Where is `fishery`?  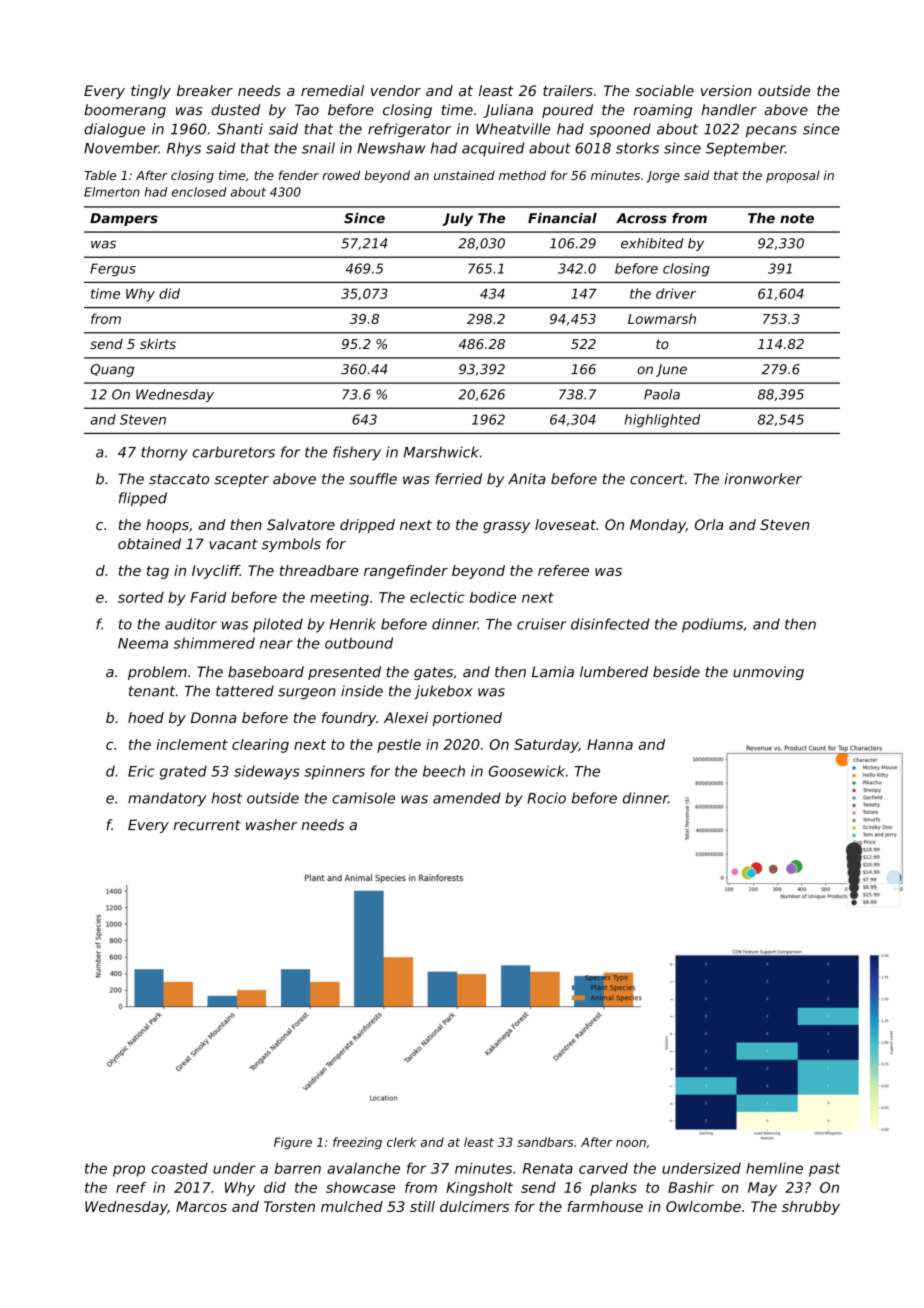
fishery is located at coordinates (357, 453).
